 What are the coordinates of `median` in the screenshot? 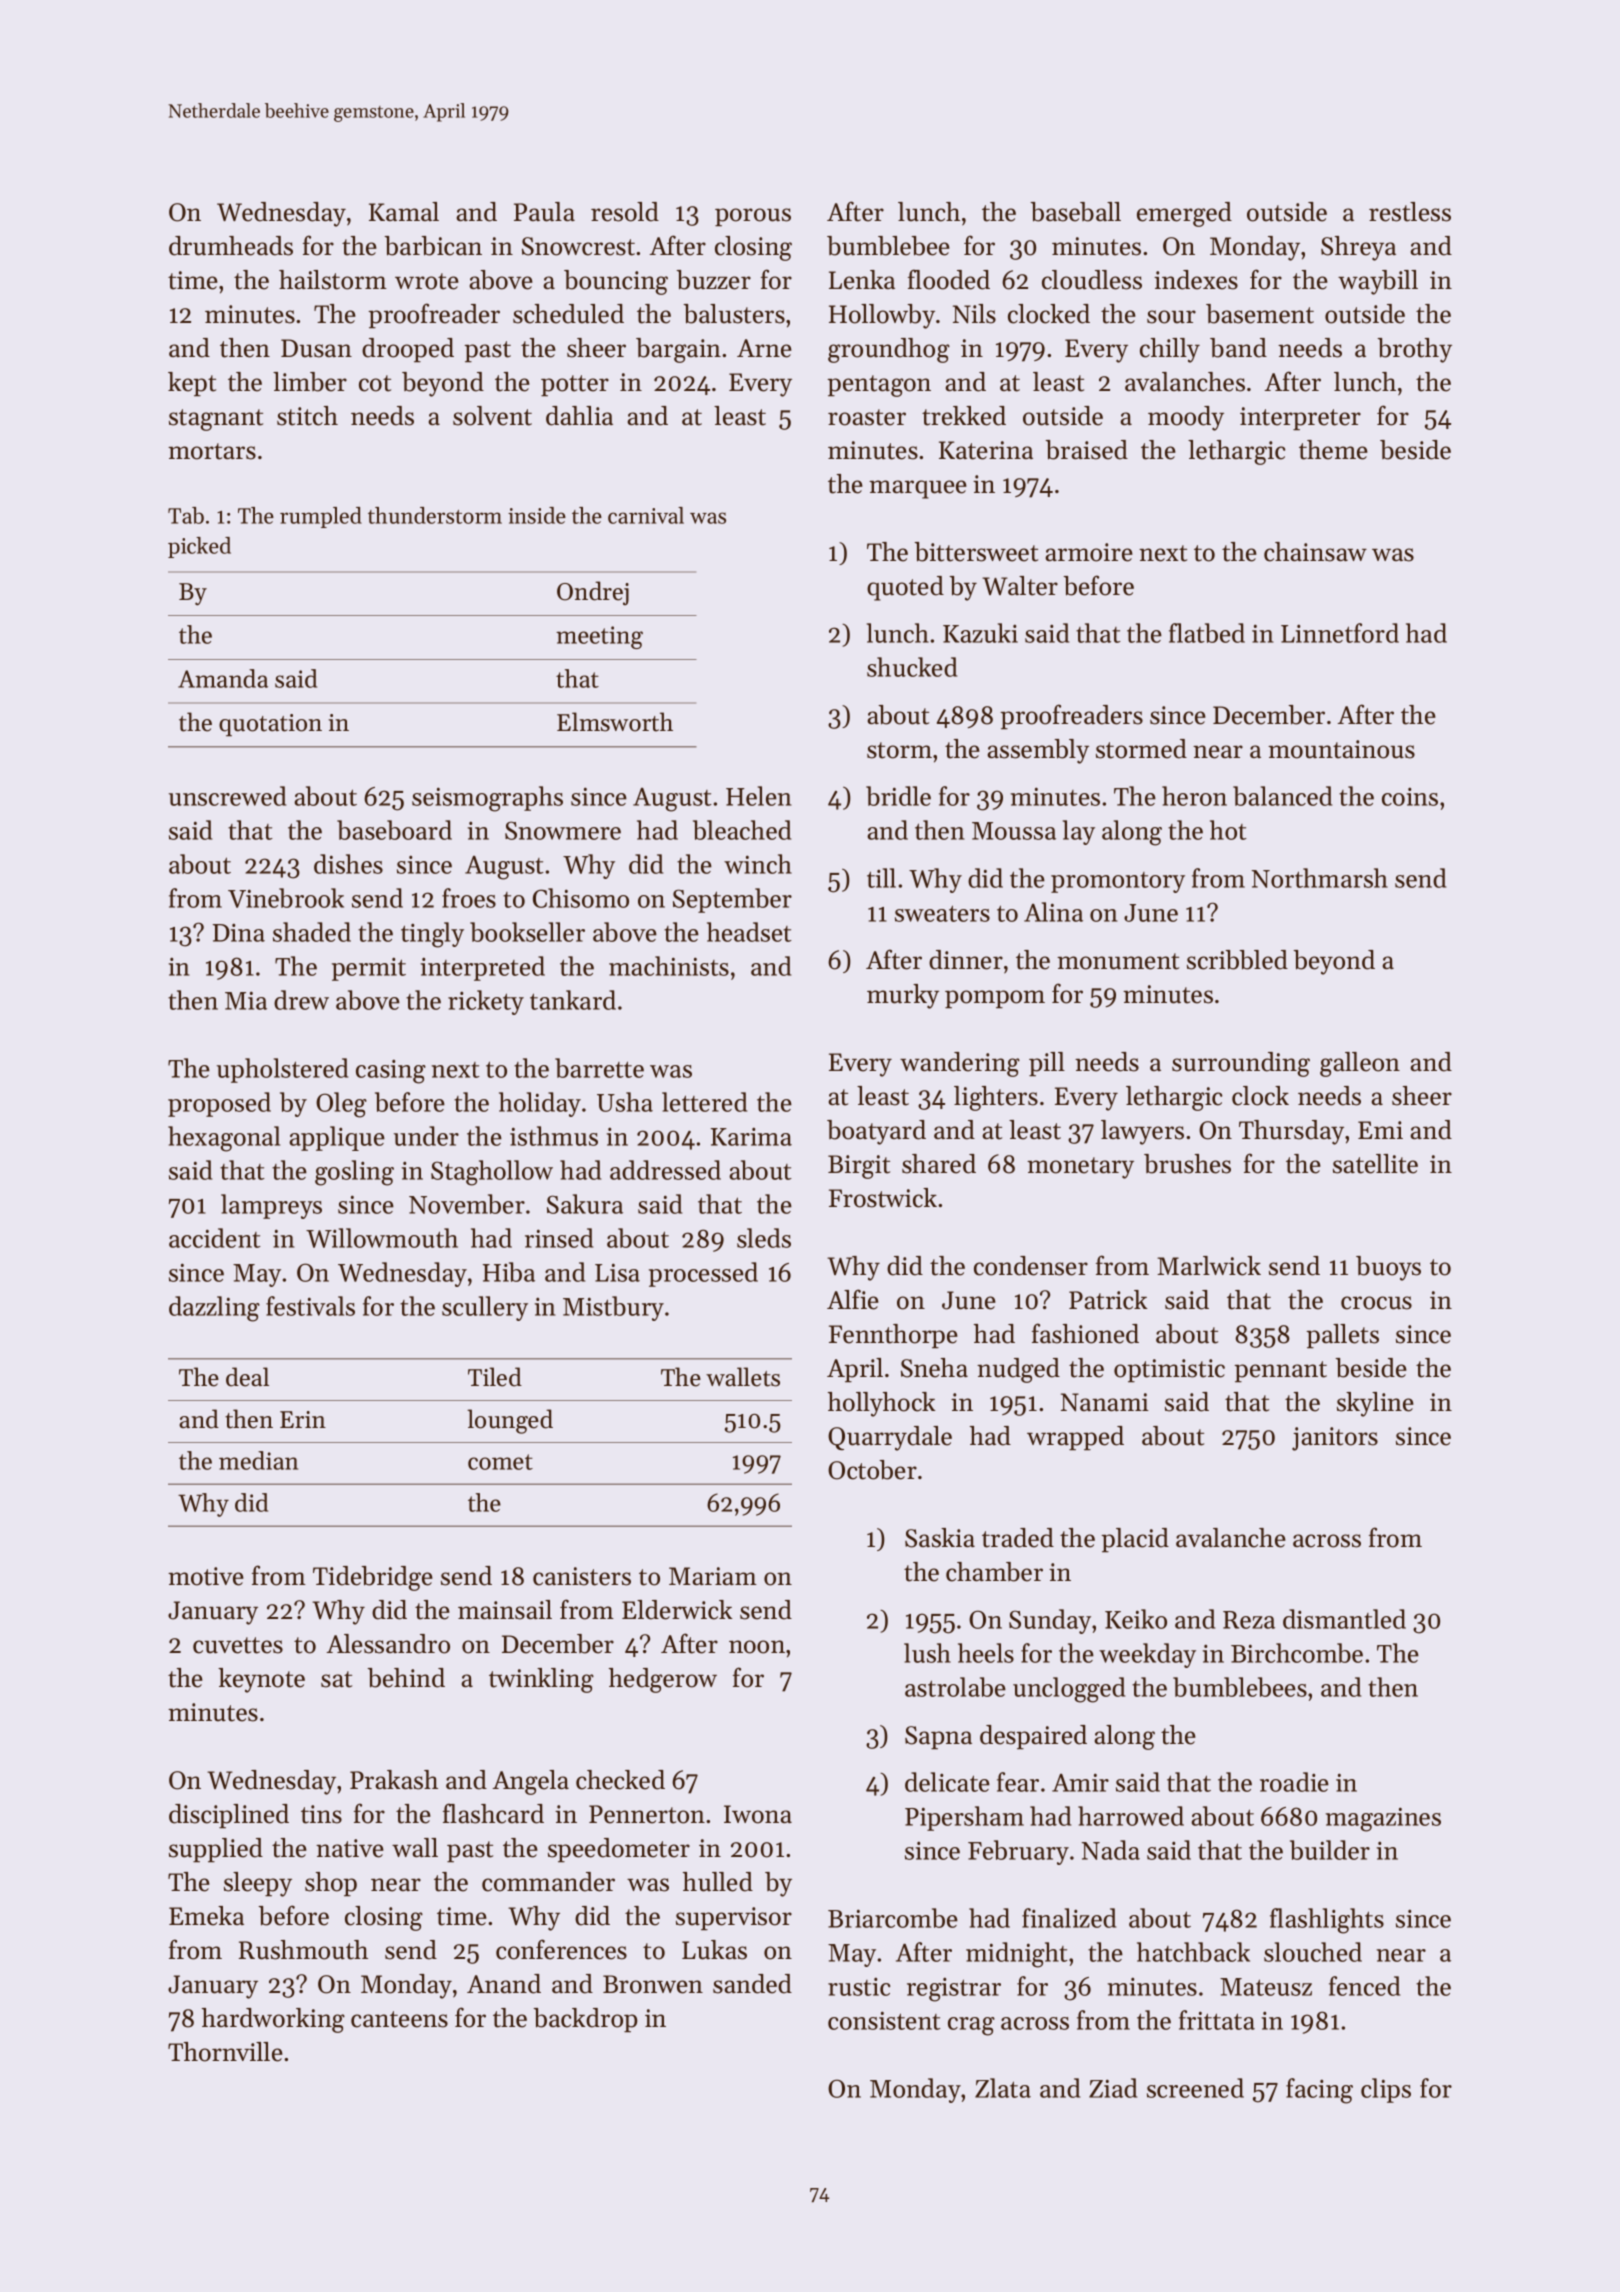 It's located at (258, 1460).
